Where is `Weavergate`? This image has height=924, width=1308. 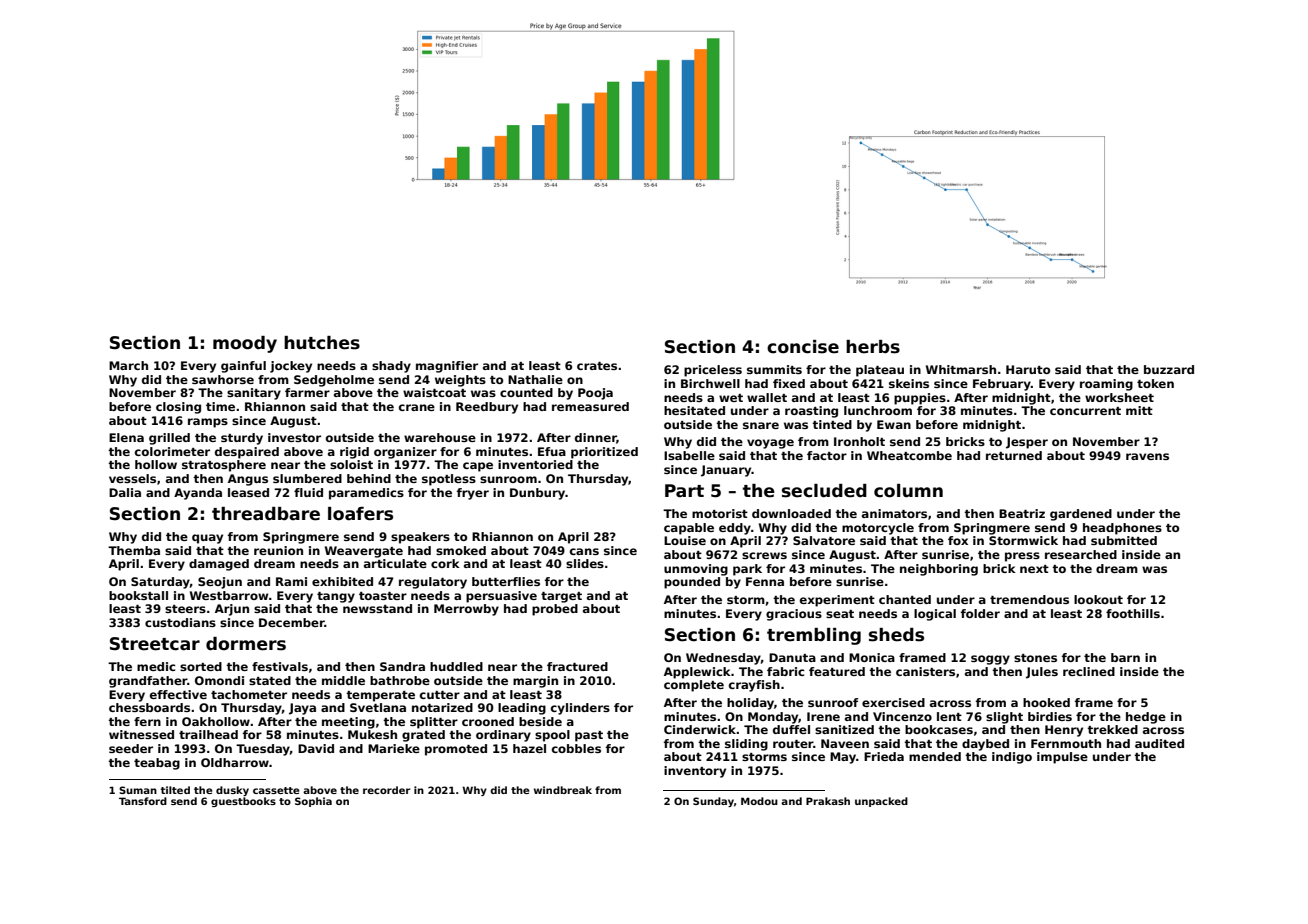
Weavergate is located at coordinates (364, 552).
